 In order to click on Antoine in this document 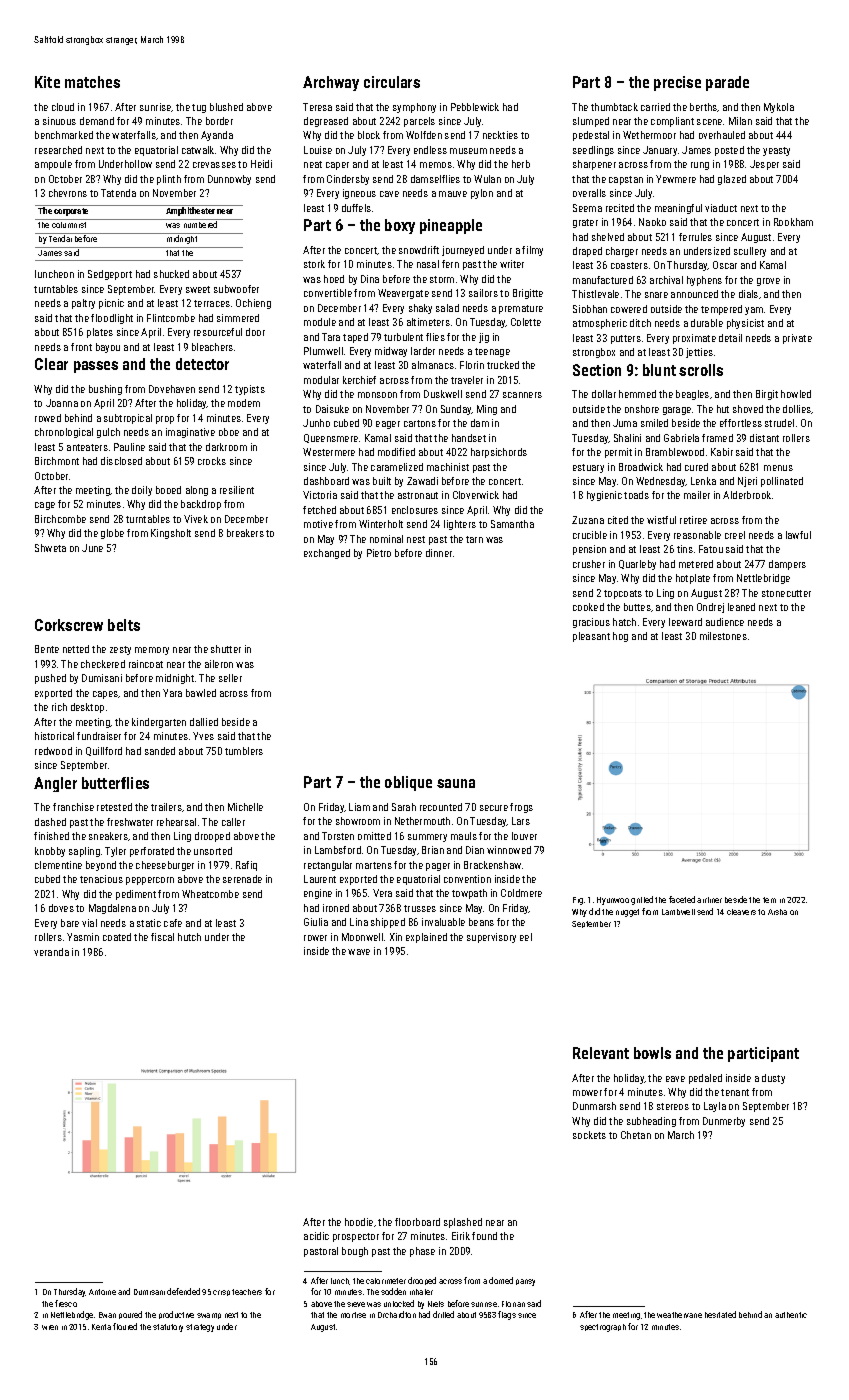, I will do `click(102, 1292)`.
